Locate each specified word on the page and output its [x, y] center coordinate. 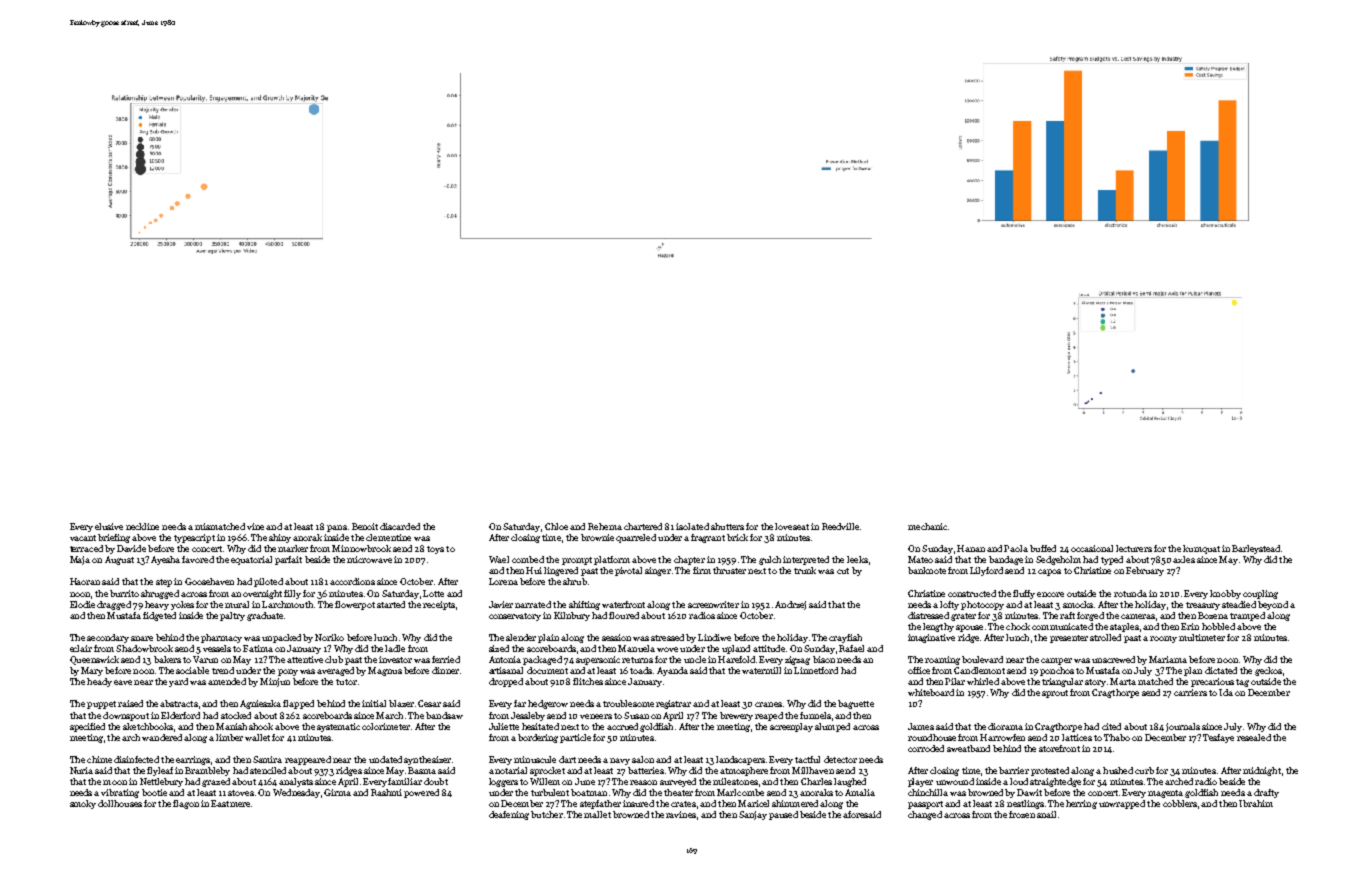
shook [261, 726]
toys [435, 550]
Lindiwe [714, 637]
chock [1018, 626]
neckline [142, 526]
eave [123, 682]
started [391, 604]
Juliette [504, 726]
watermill [761, 670]
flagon [186, 804]
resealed [1254, 737]
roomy [1163, 639]
